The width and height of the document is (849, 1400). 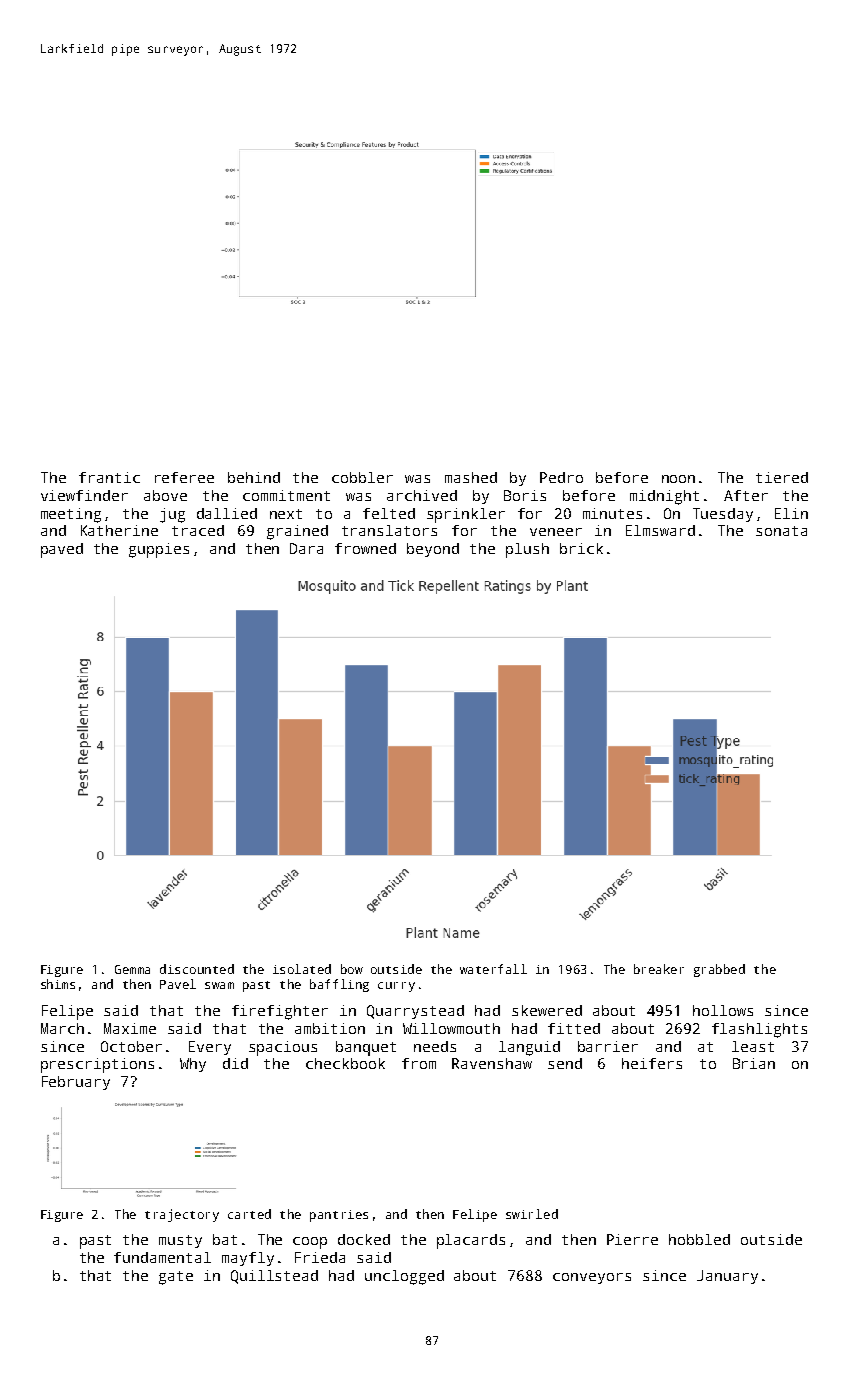 What do you see at coordinates (193, 1065) in the document?
I see `Why` at bounding box center [193, 1065].
